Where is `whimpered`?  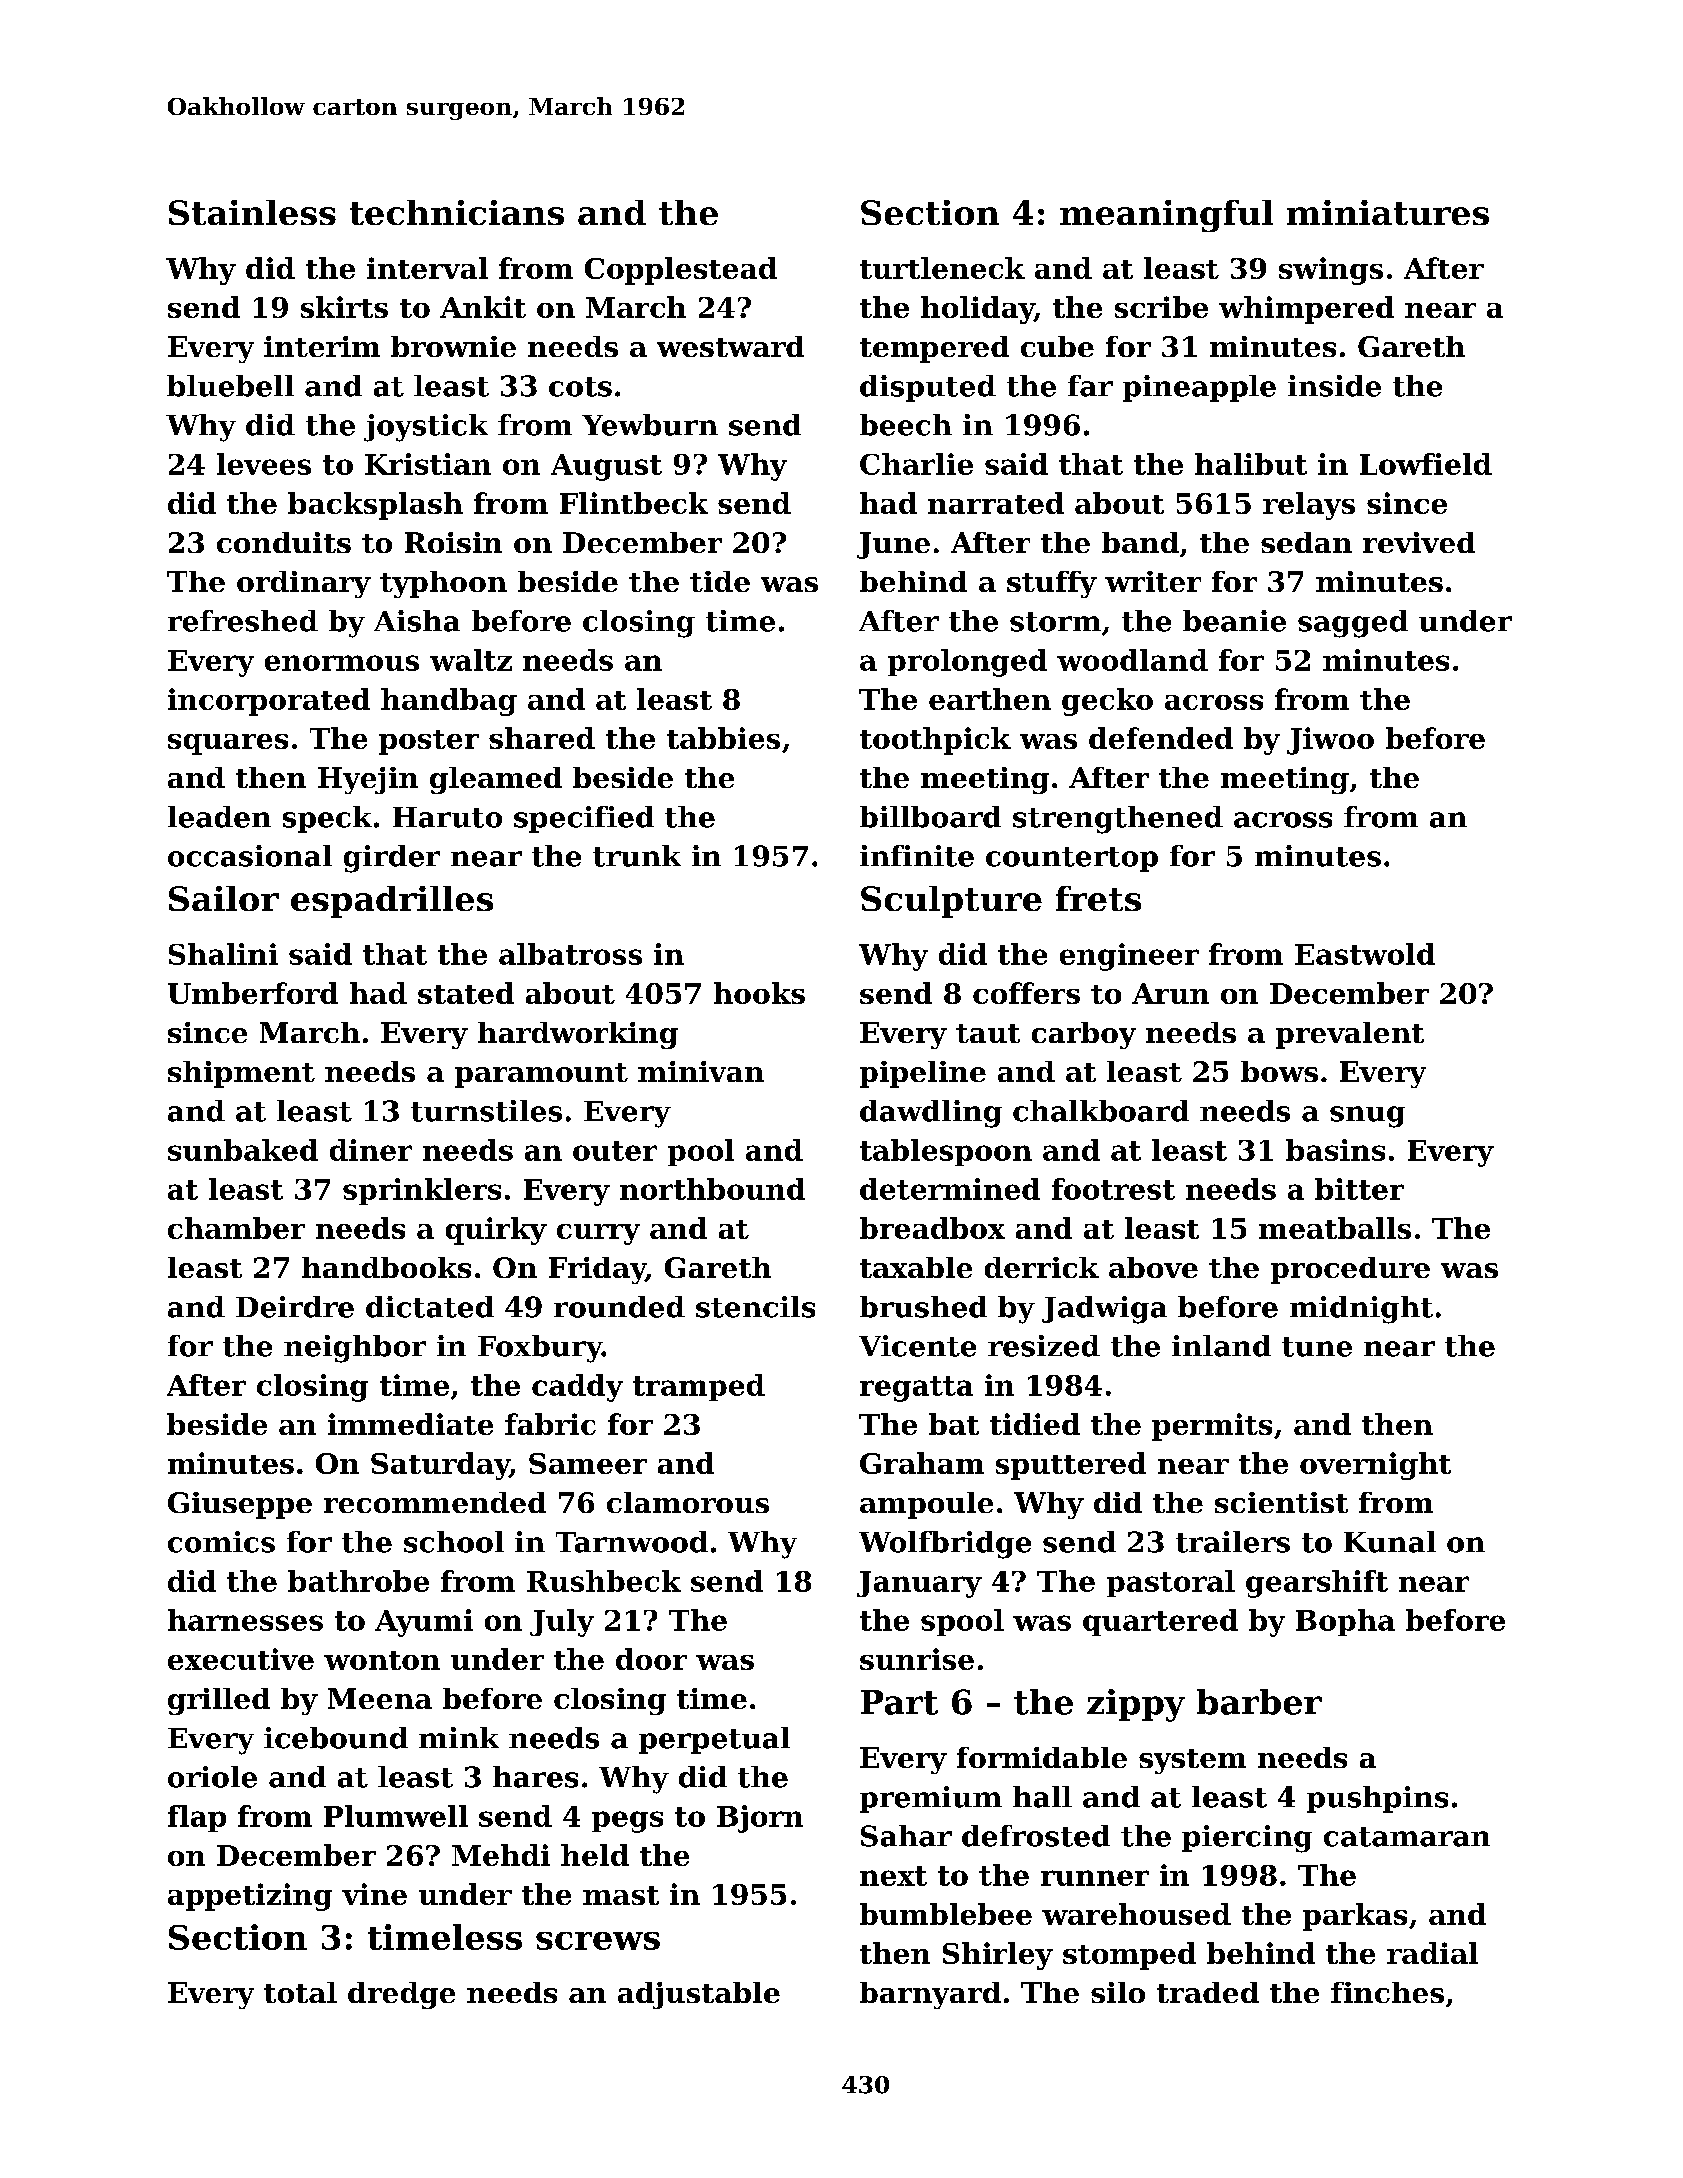
whimpered is located at coordinates (1306, 310).
